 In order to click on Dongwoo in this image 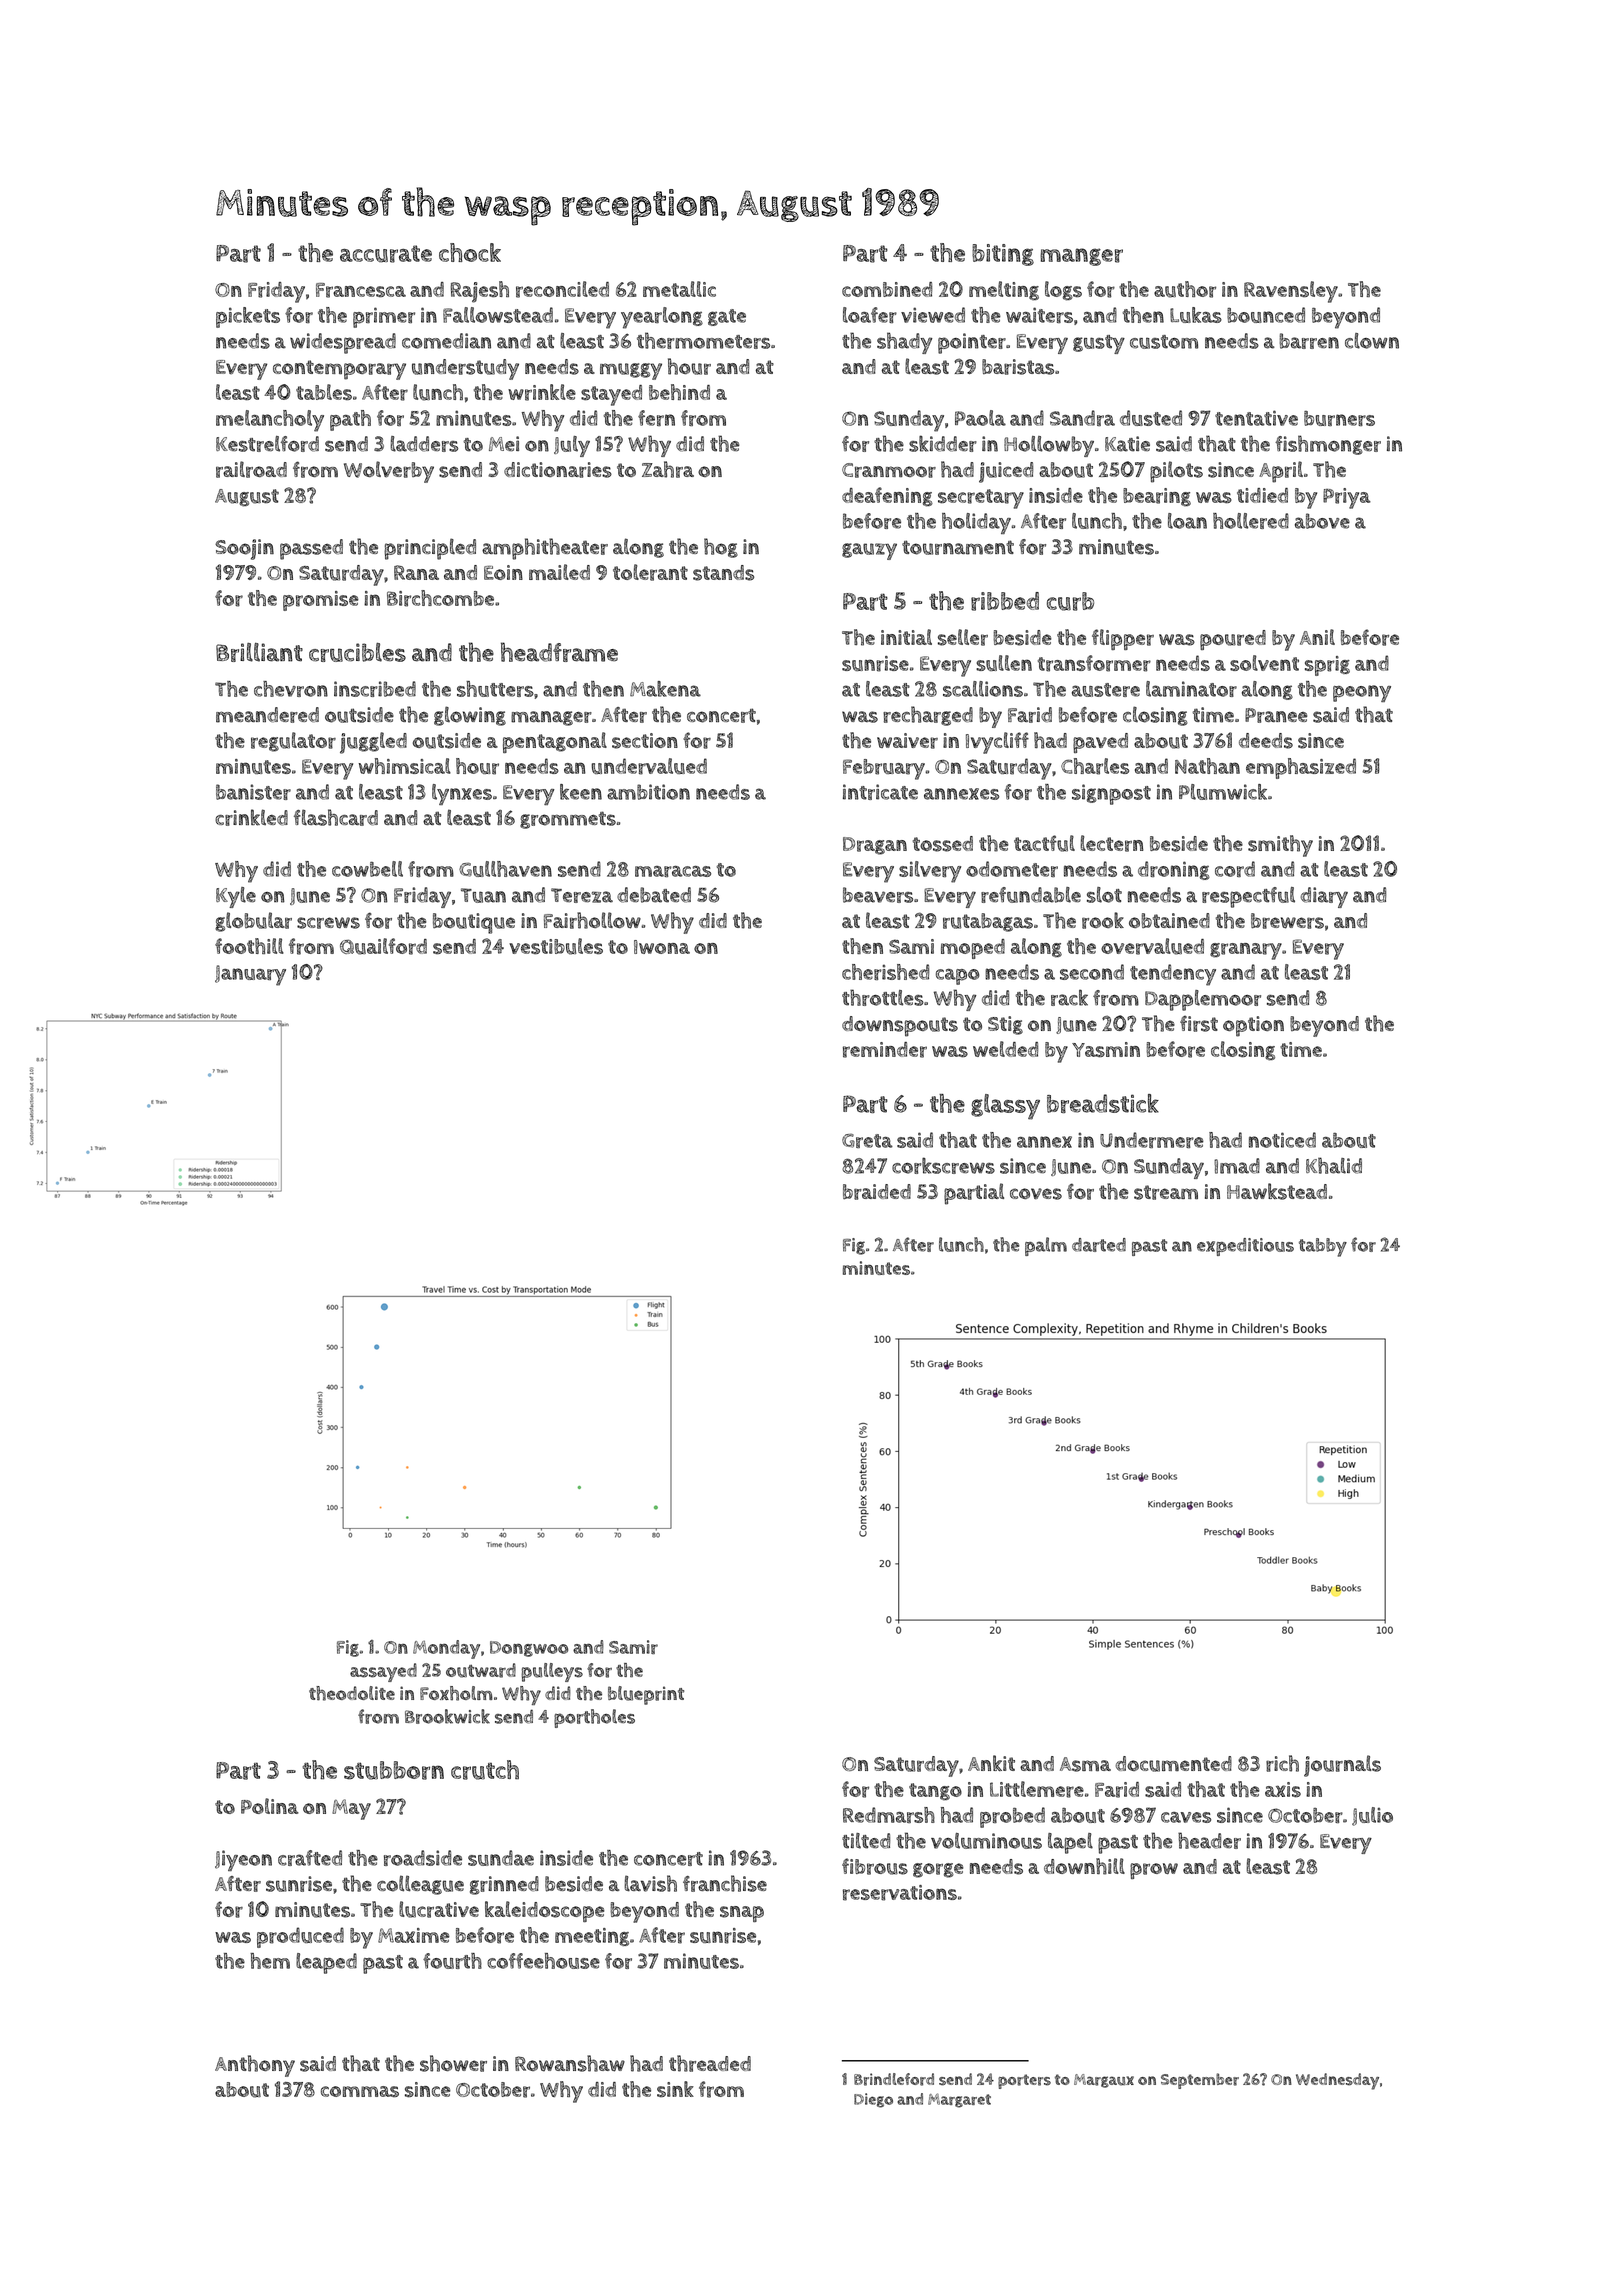, I will do `click(529, 1649)`.
